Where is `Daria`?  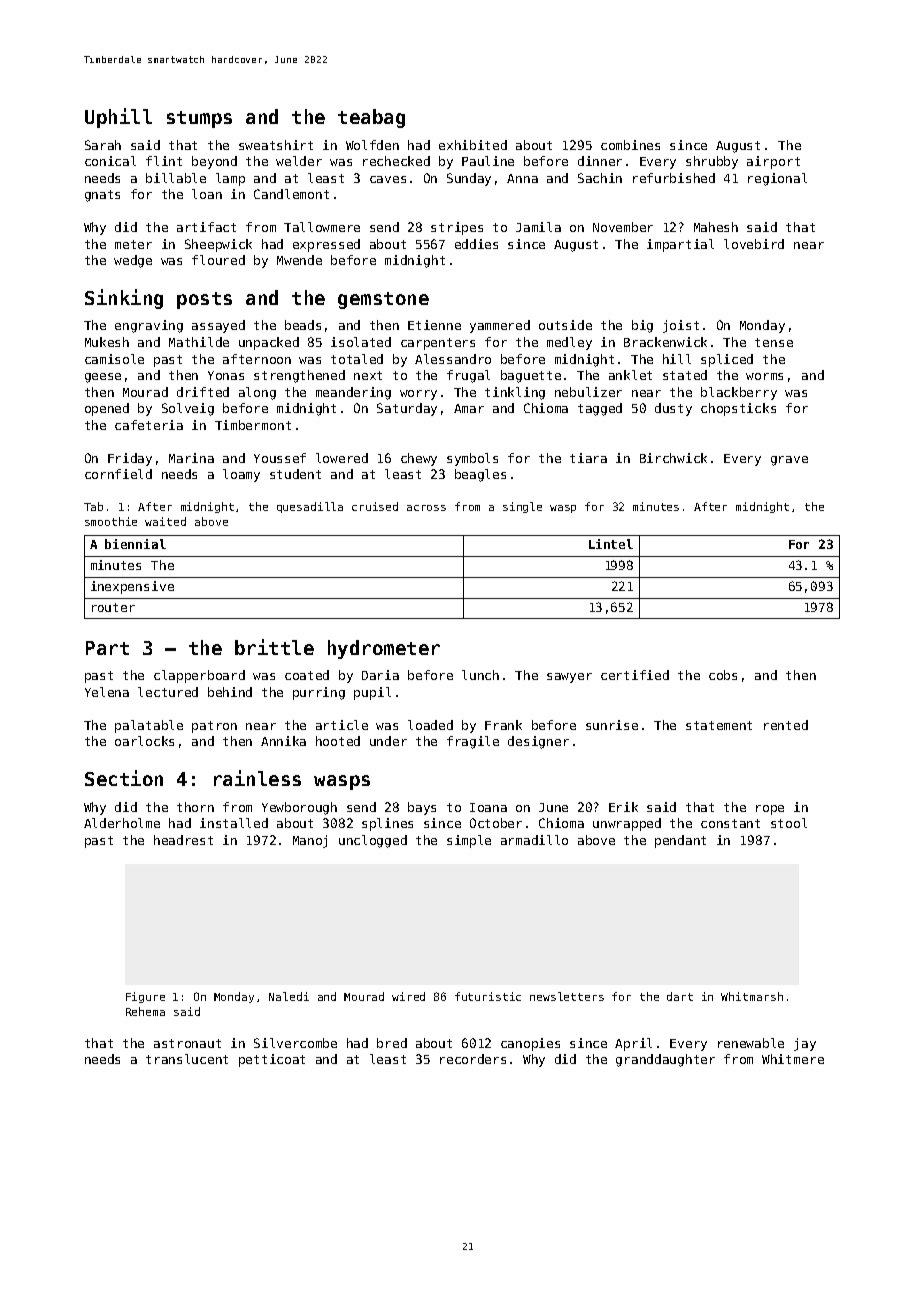 Daria is located at coordinates (380, 675).
